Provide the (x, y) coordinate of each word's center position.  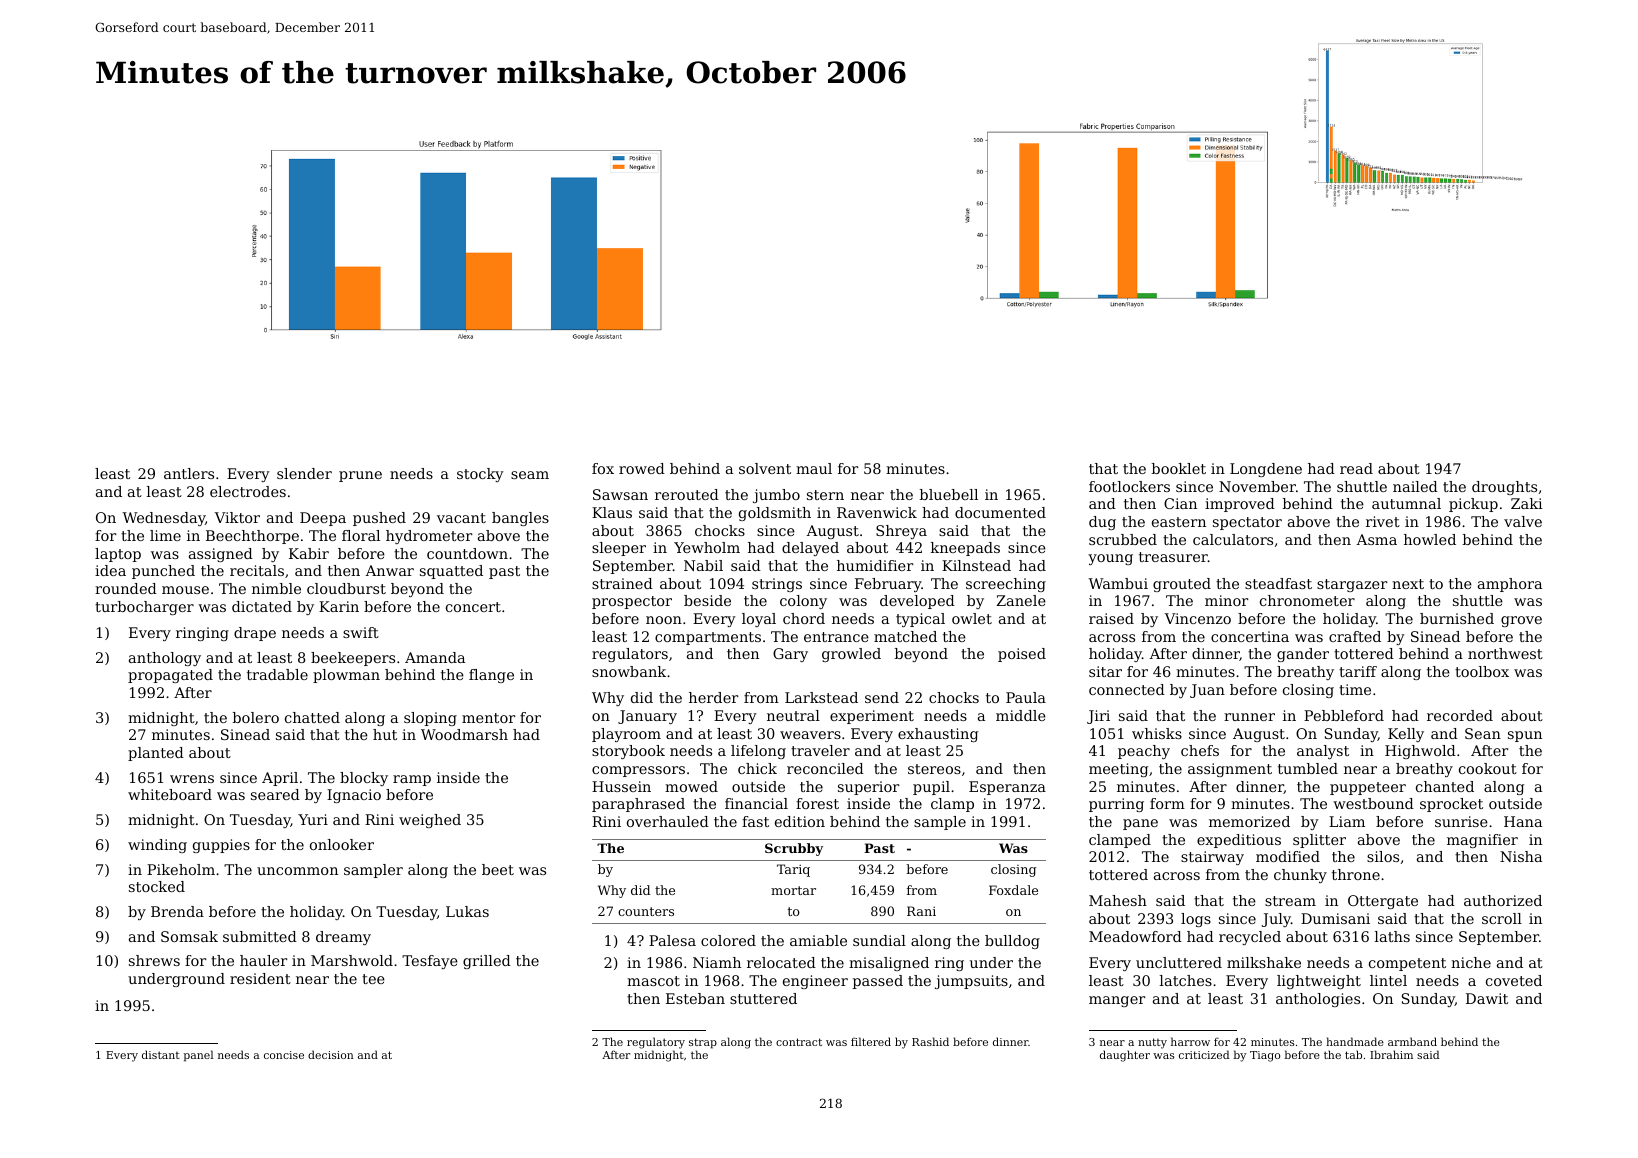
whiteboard (170, 794)
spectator (1247, 523)
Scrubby (794, 849)
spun (1525, 736)
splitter (1319, 841)
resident (260, 978)
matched (905, 636)
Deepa (323, 519)
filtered (871, 1041)
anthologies (1318, 1000)
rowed (642, 468)
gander (1303, 655)
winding (157, 846)
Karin (339, 606)
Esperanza (1007, 788)
